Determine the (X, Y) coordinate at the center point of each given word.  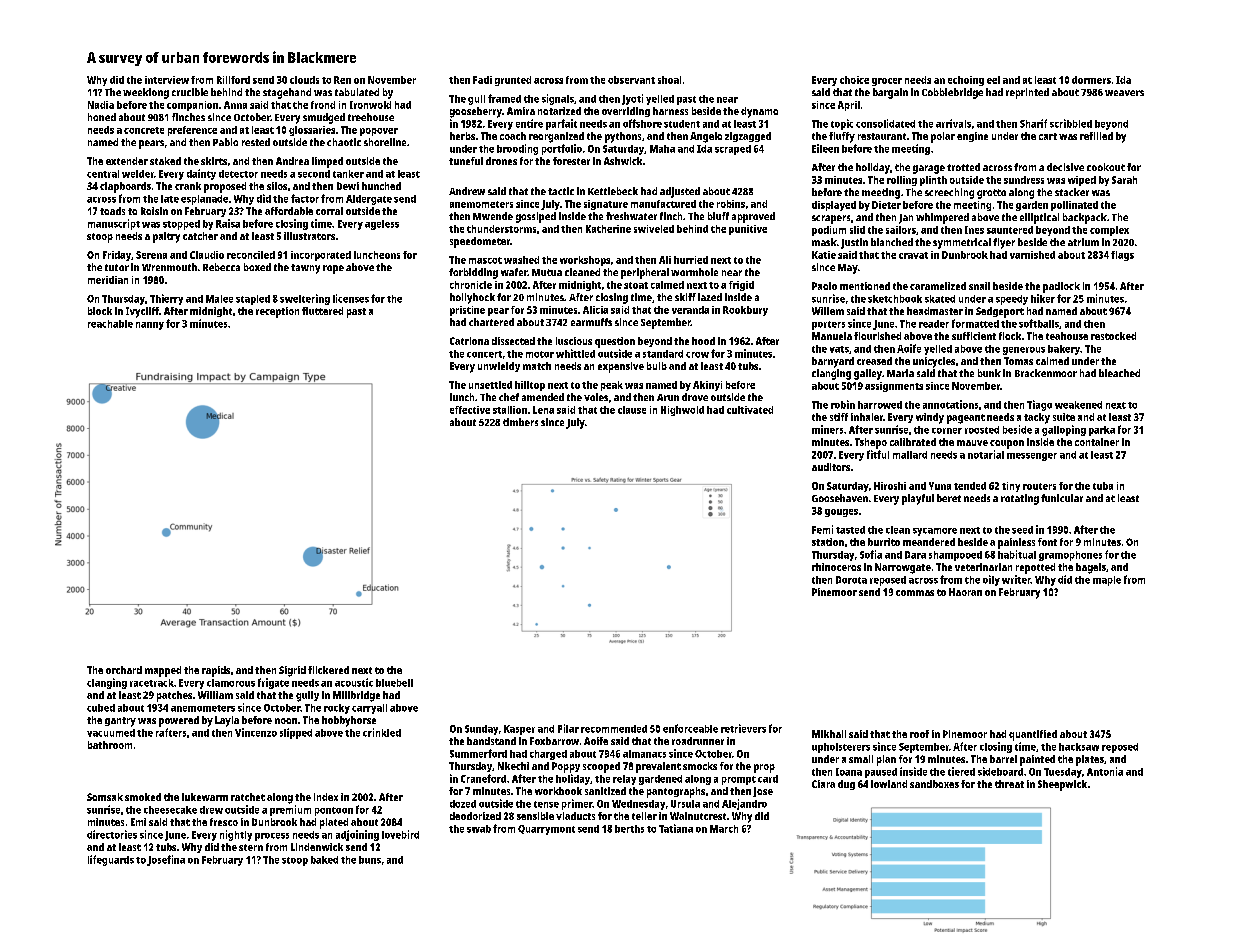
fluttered (322, 311)
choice (854, 80)
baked (324, 860)
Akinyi (707, 386)
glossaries (312, 131)
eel (993, 80)
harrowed (880, 405)
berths (629, 829)
